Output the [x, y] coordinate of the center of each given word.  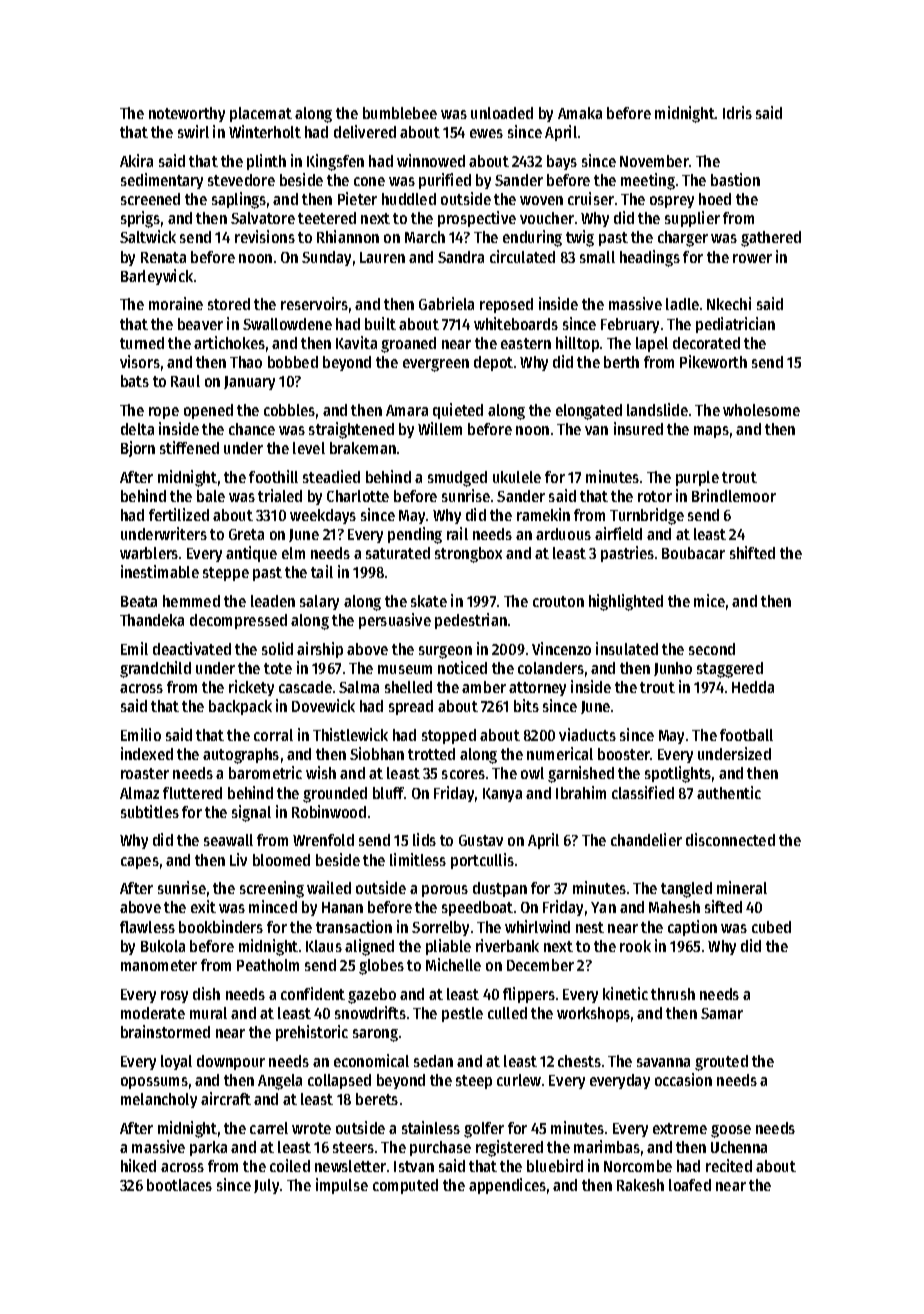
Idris [737, 112]
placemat [261, 114]
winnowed [431, 160]
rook [635, 946]
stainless [431, 1127]
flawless [147, 927]
